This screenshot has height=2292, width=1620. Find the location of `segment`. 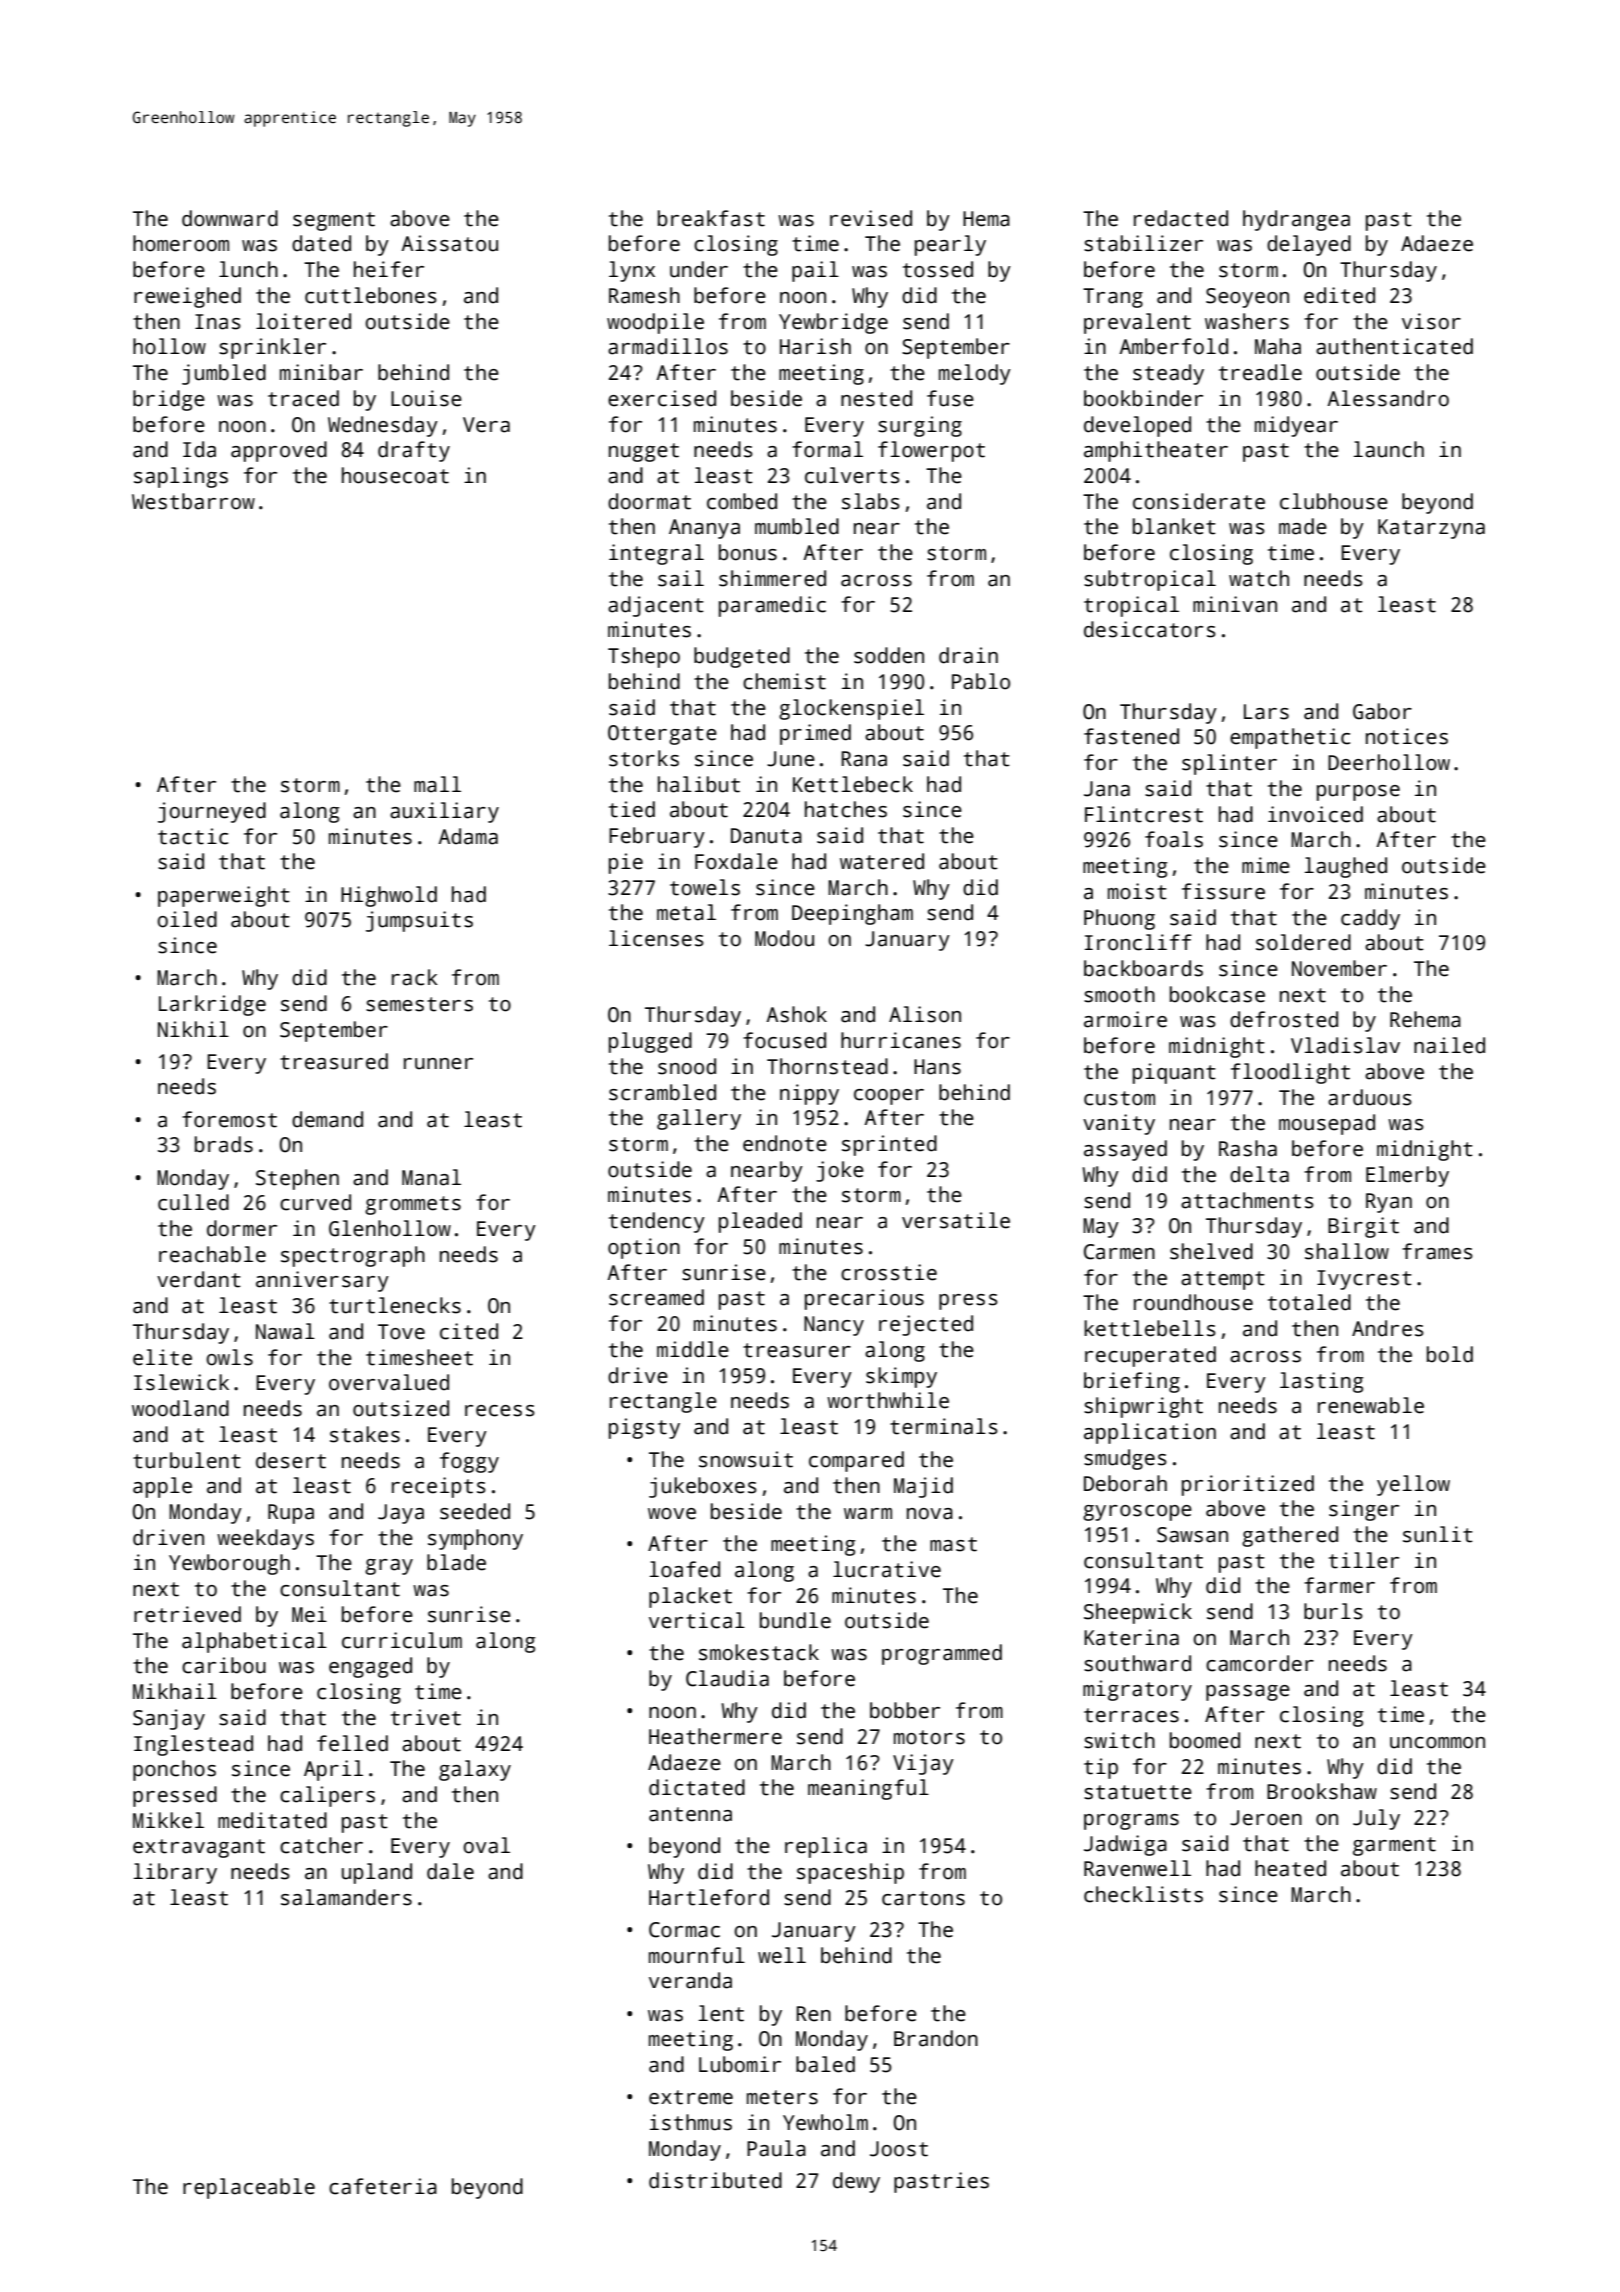

segment is located at coordinates (334, 221).
